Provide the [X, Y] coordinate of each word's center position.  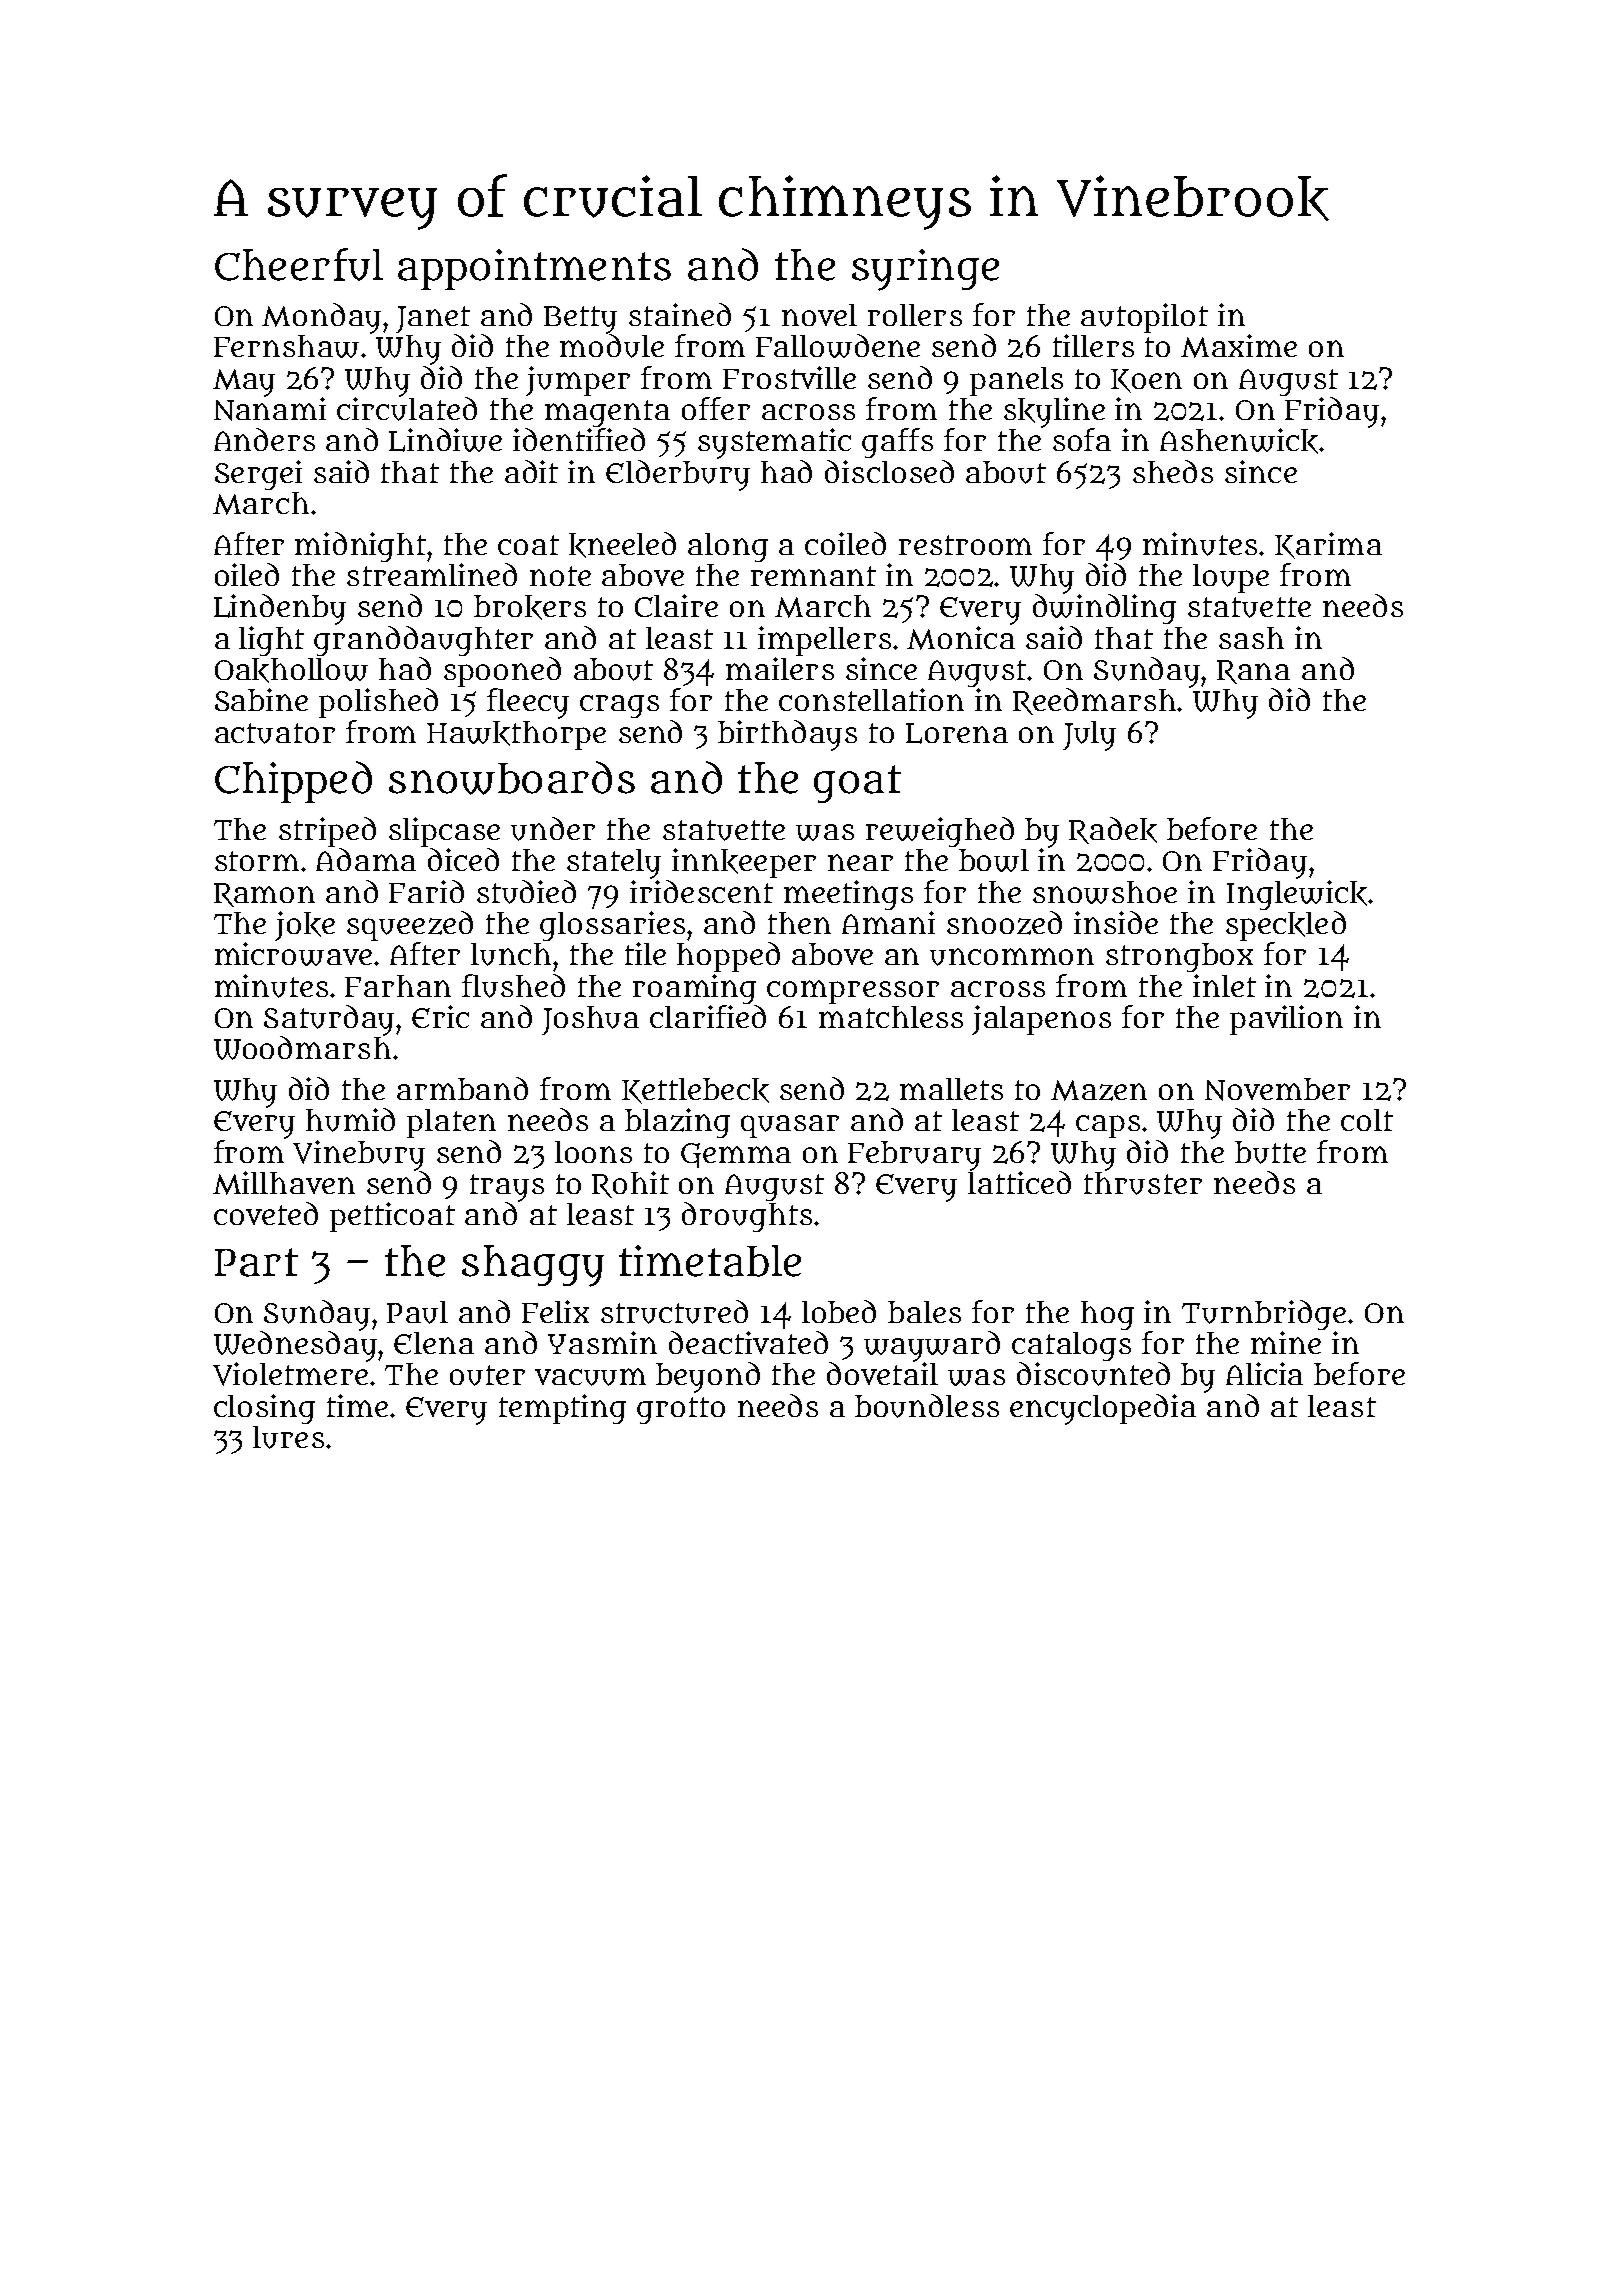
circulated [407, 409]
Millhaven [284, 1183]
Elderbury [678, 475]
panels [1016, 381]
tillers [1093, 345]
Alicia [1264, 1373]
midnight [360, 547]
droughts [747, 1217]
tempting [562, 1409]
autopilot [1144, 318]
